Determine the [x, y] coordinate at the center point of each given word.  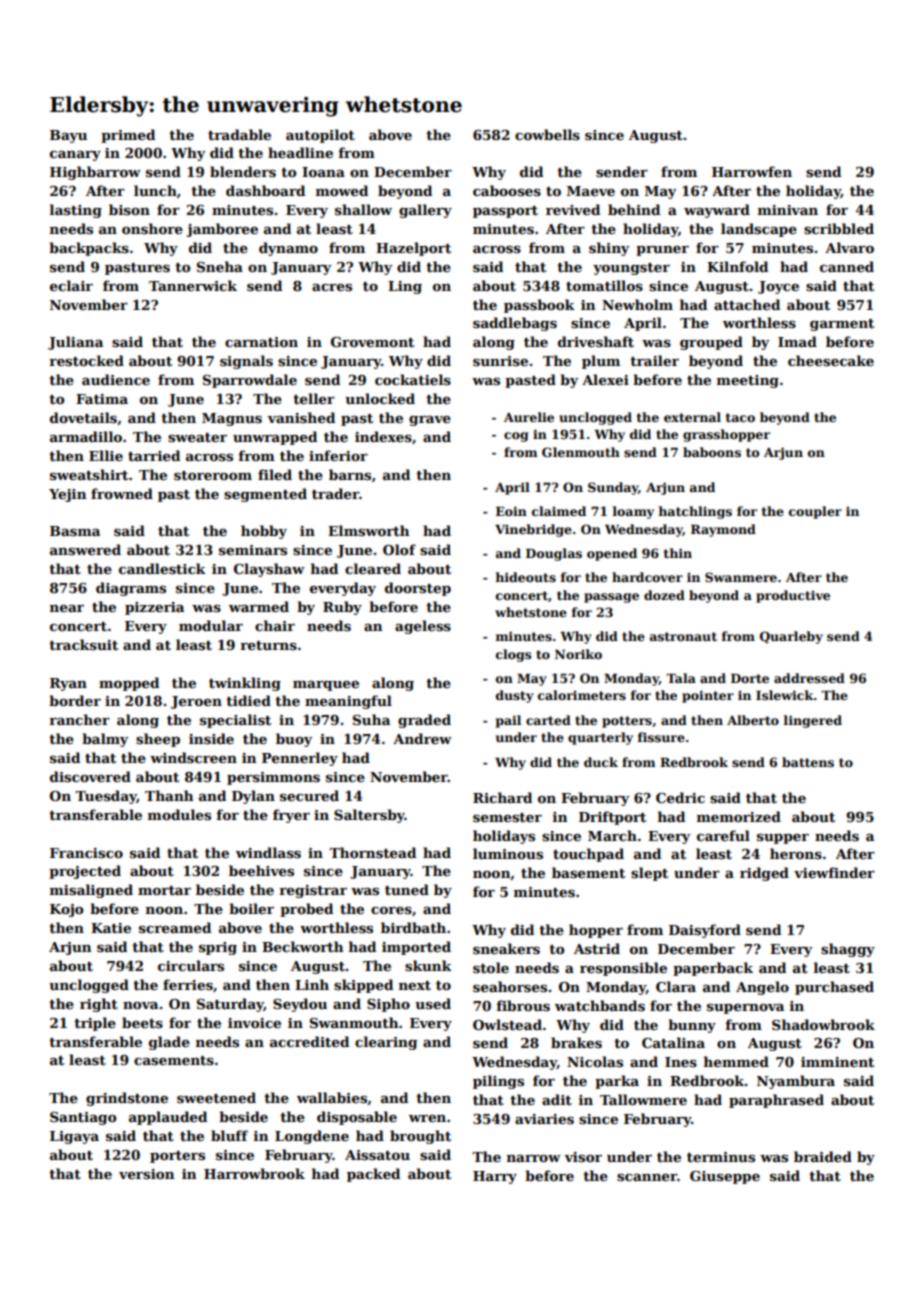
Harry [495, 1177]
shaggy [848, 950]
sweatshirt [89, 474]
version [147, 1174]
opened [612, 554]
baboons [712, 452]
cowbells [547, 134]
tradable [239, 134]
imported [416, 948]
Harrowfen [752, 171]
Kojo [67, 910]
